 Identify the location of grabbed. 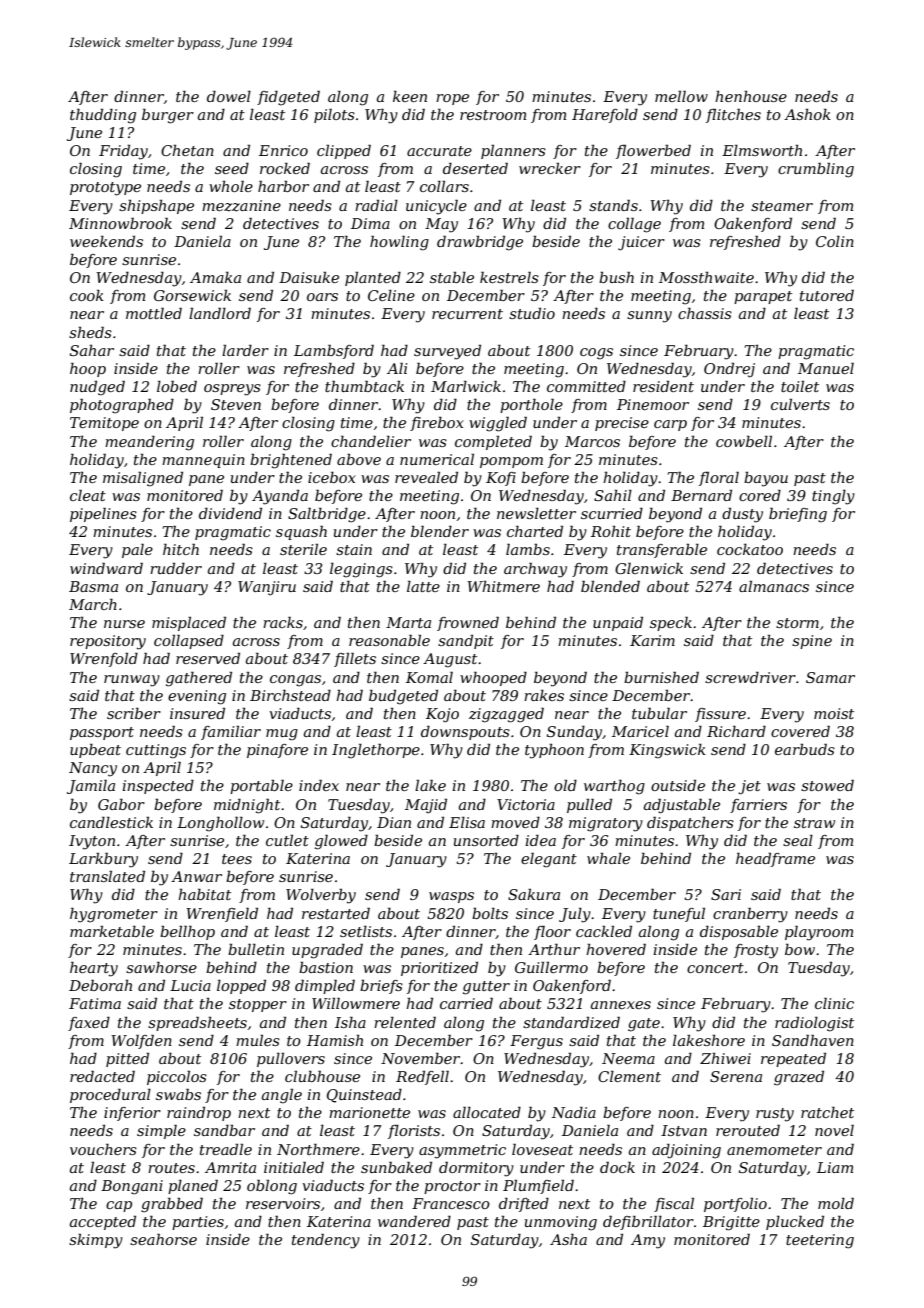
(172, 1205).
